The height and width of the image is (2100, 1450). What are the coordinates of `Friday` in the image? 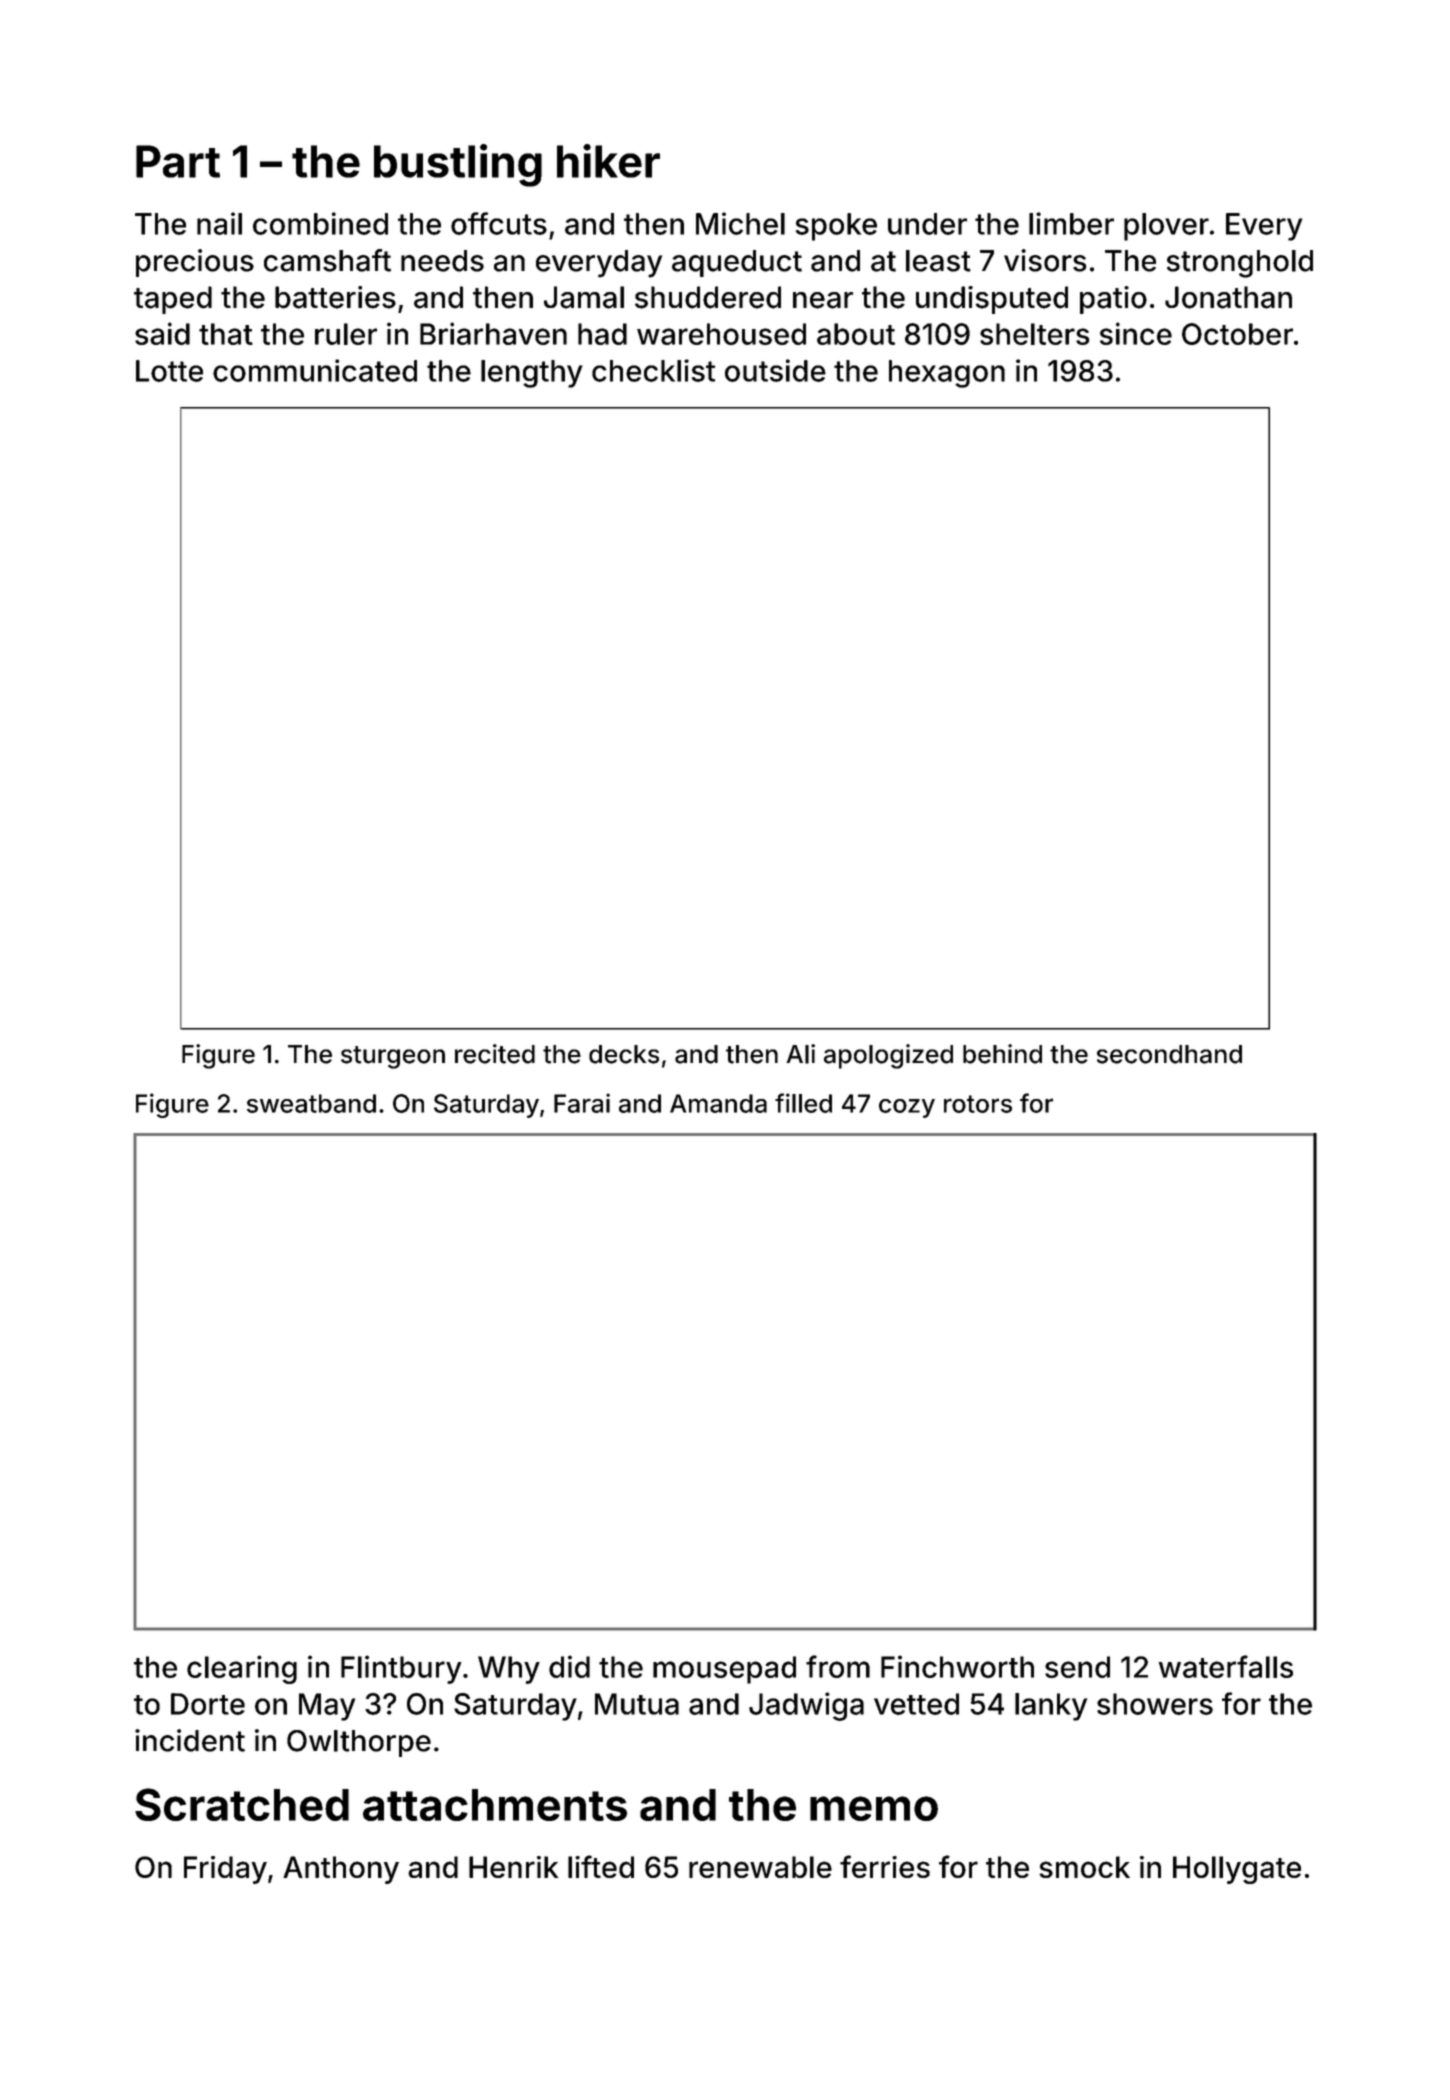 It's located at (225, 1870).
